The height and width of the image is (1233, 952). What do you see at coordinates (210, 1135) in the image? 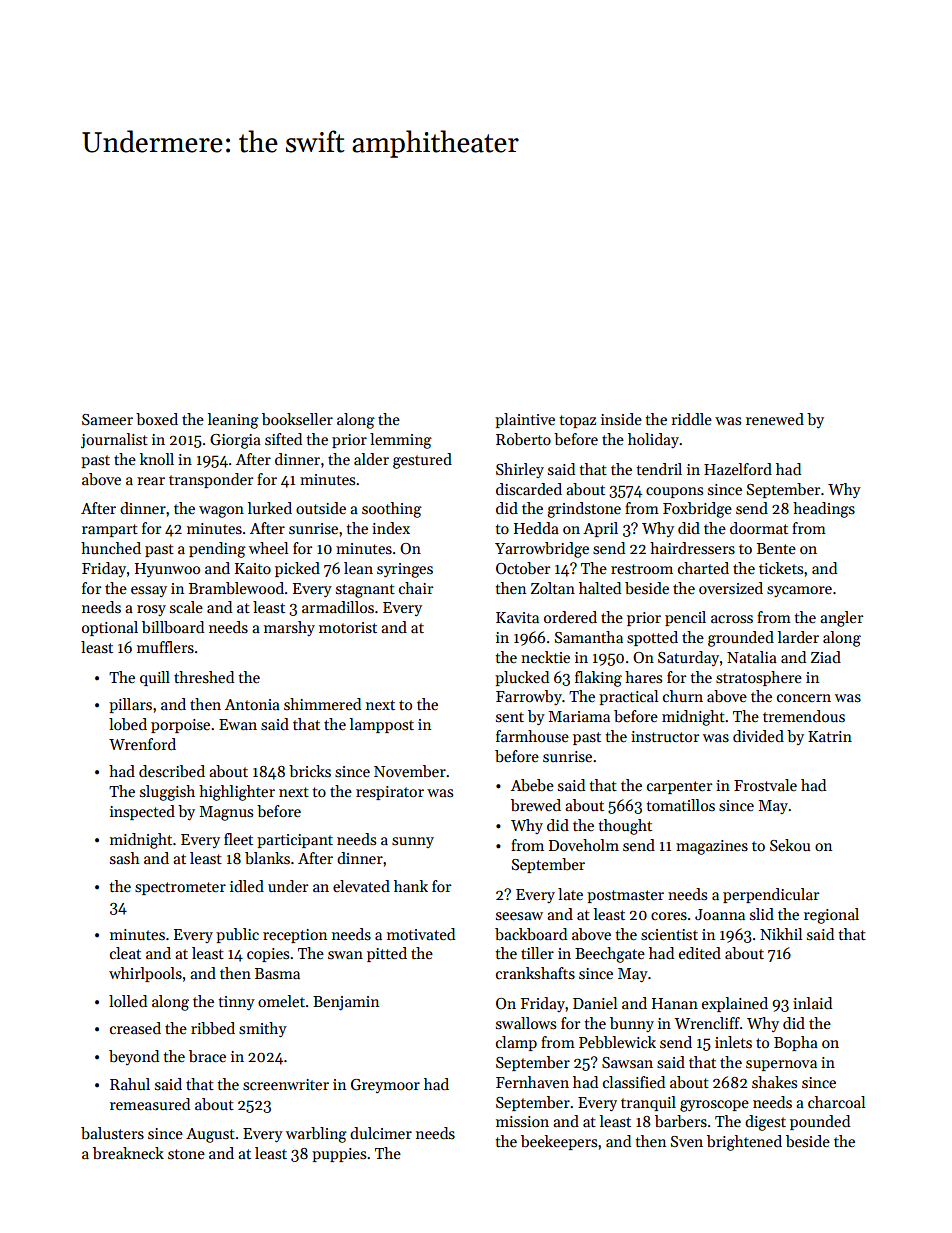
I see `August` at bounding box center [210, 1135].
